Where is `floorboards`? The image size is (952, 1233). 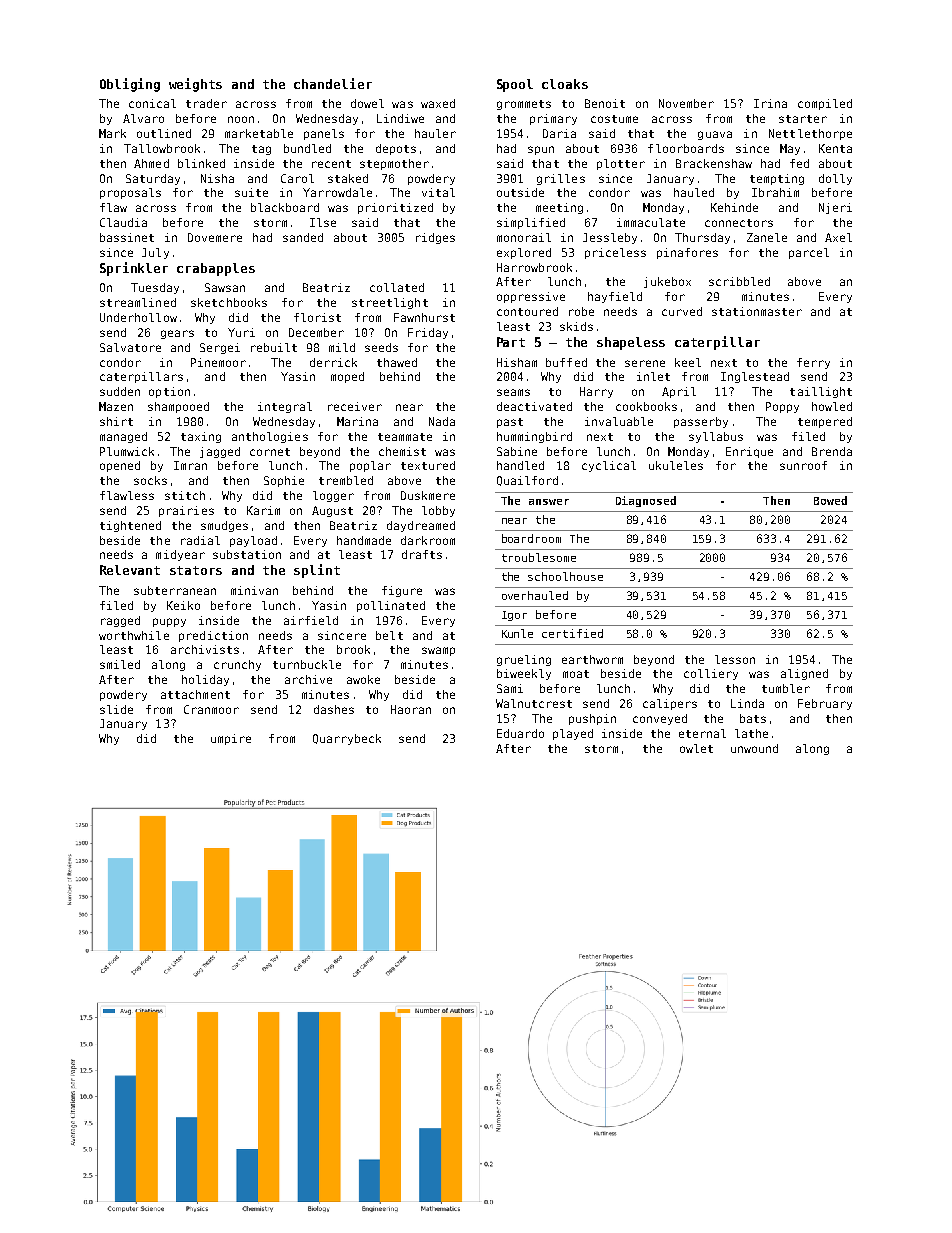
floorboards is located at coordinates (686, 148).
